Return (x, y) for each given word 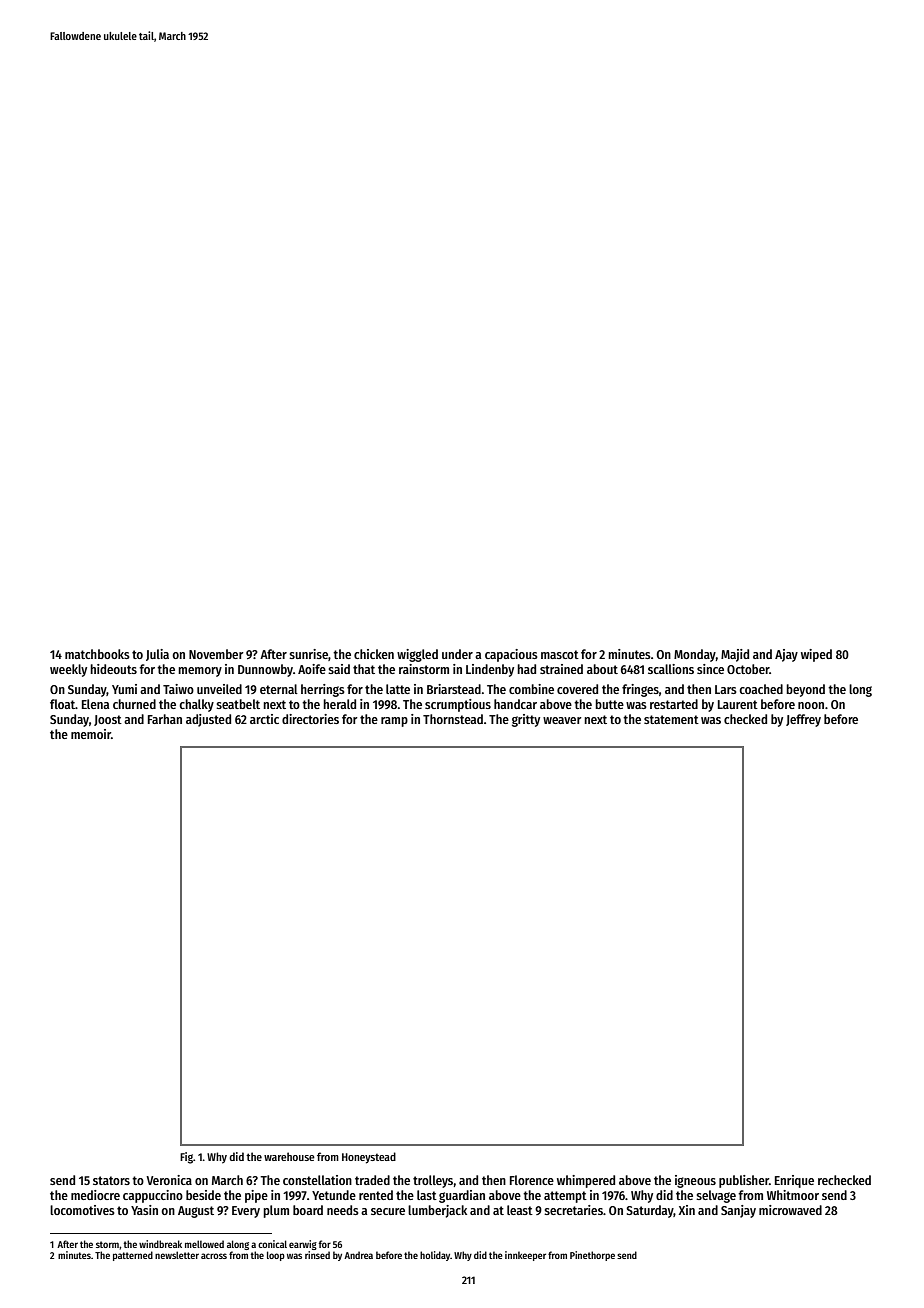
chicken (374, 654)
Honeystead (369, 1158)
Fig (186, 1158)
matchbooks (97, 654)
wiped (816, 655)
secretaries (573, 1210)
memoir (91, 734)
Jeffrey (803, 720)
